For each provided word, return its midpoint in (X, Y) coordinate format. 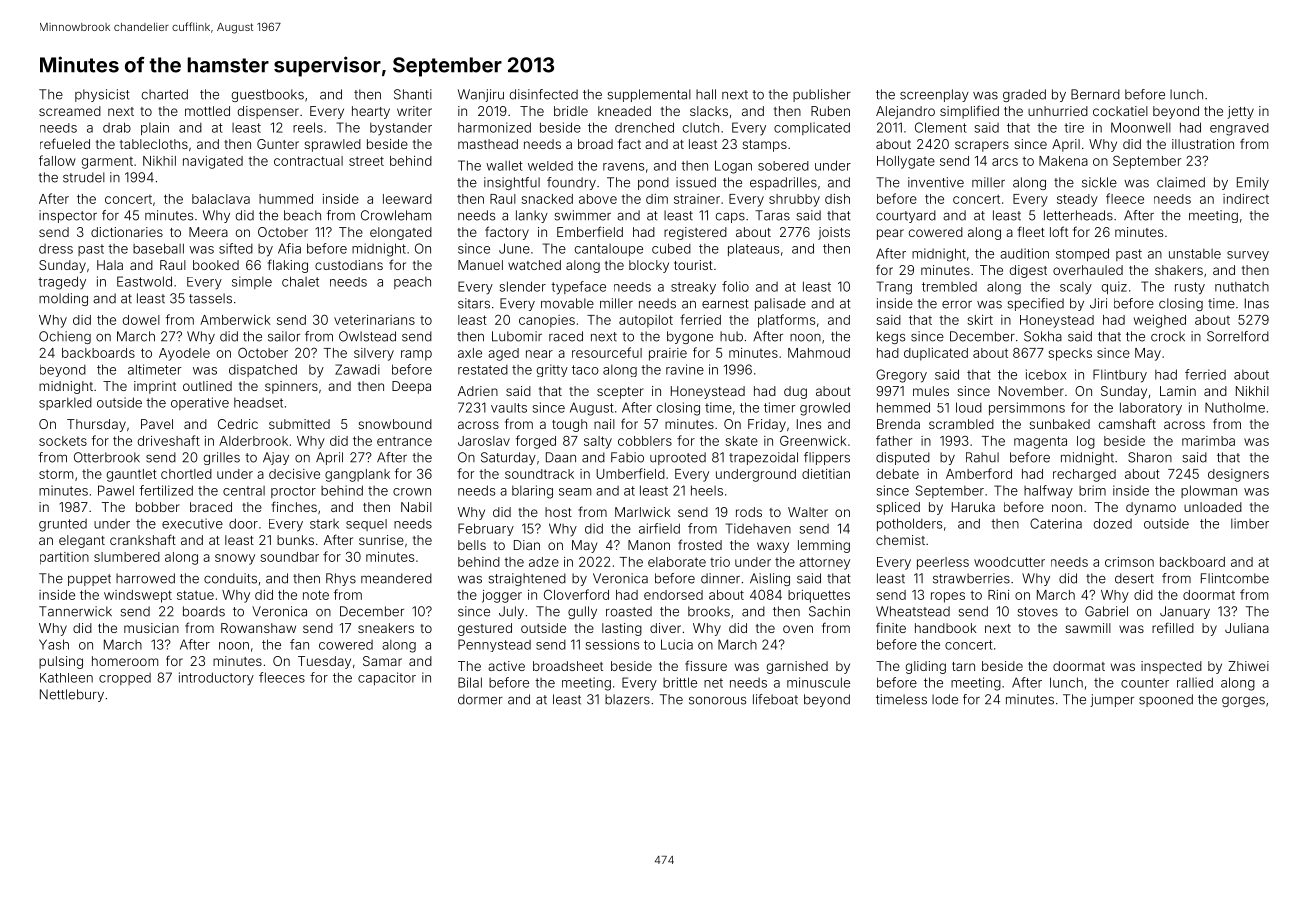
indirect (1246, 199)
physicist (102, 95)
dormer (480, 699)
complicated (812, 128)
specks (1070, 354)
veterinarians (374, 320)
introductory (216, 679)
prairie (668, 354)
